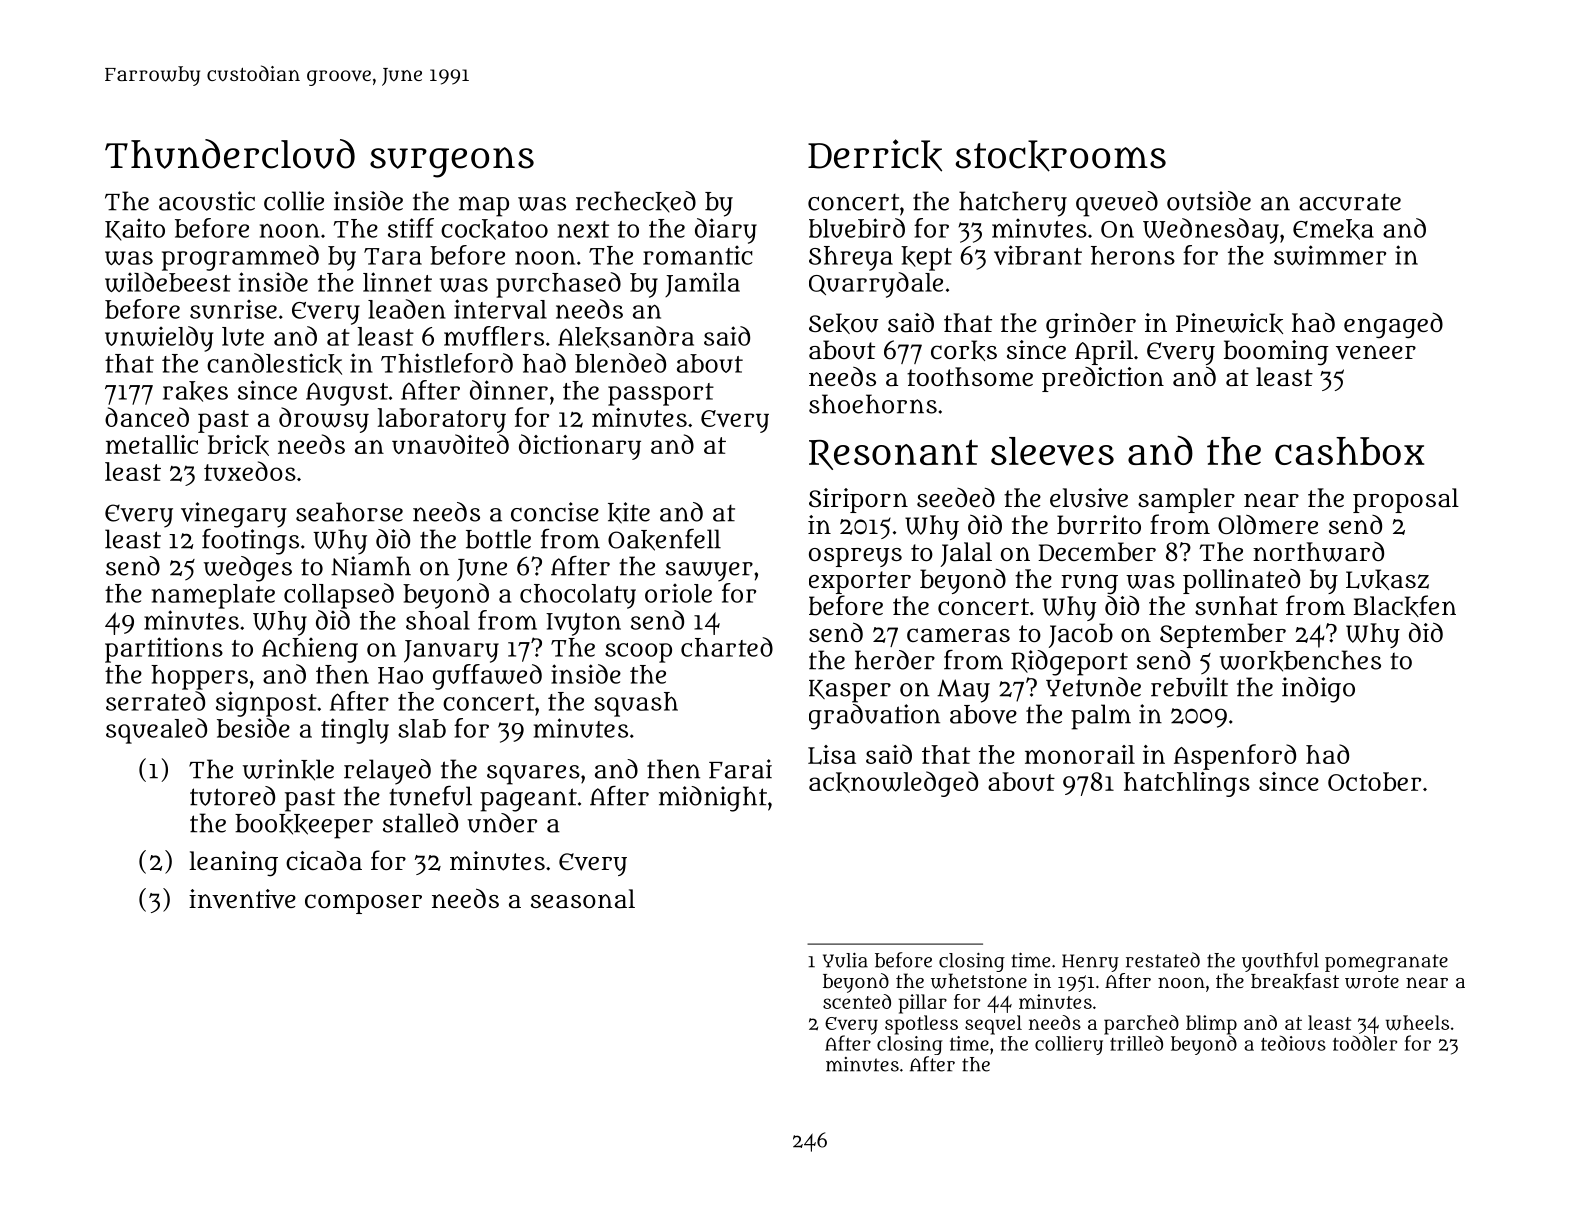  Describe the element at coordinates (1089, 498) in the image. I see `elusive` at that location.
